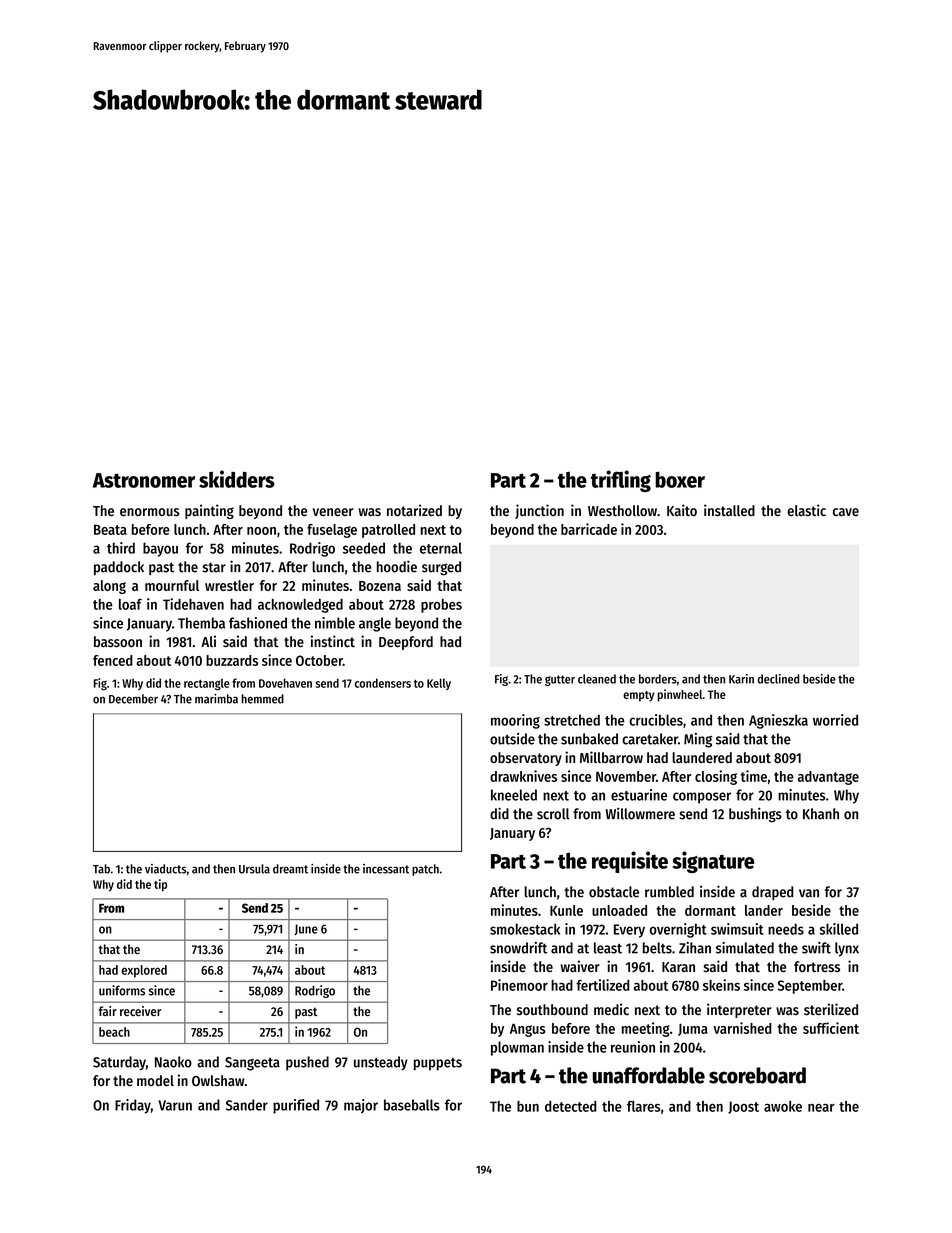 The image size is (952, 1233). What do you see at coordinates (621, 481) in the screenshot?
I see `trifling` at bounding box center [621, 481].
